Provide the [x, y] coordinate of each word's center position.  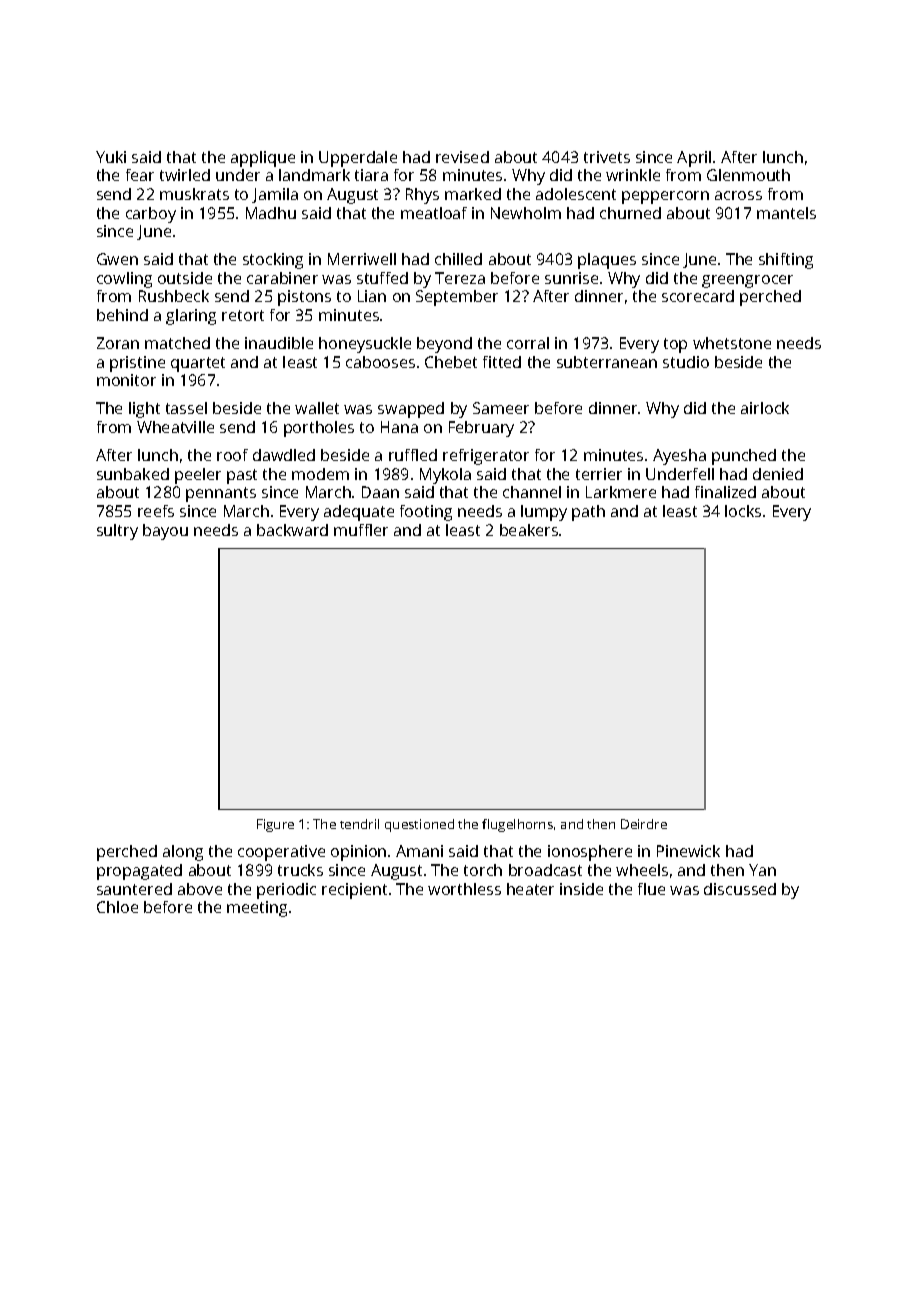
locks [743, 511]
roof [232, 455]
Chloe [117, 907]
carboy [151, 215]
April [694, 159]
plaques [607, 261]
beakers [529, 530]
